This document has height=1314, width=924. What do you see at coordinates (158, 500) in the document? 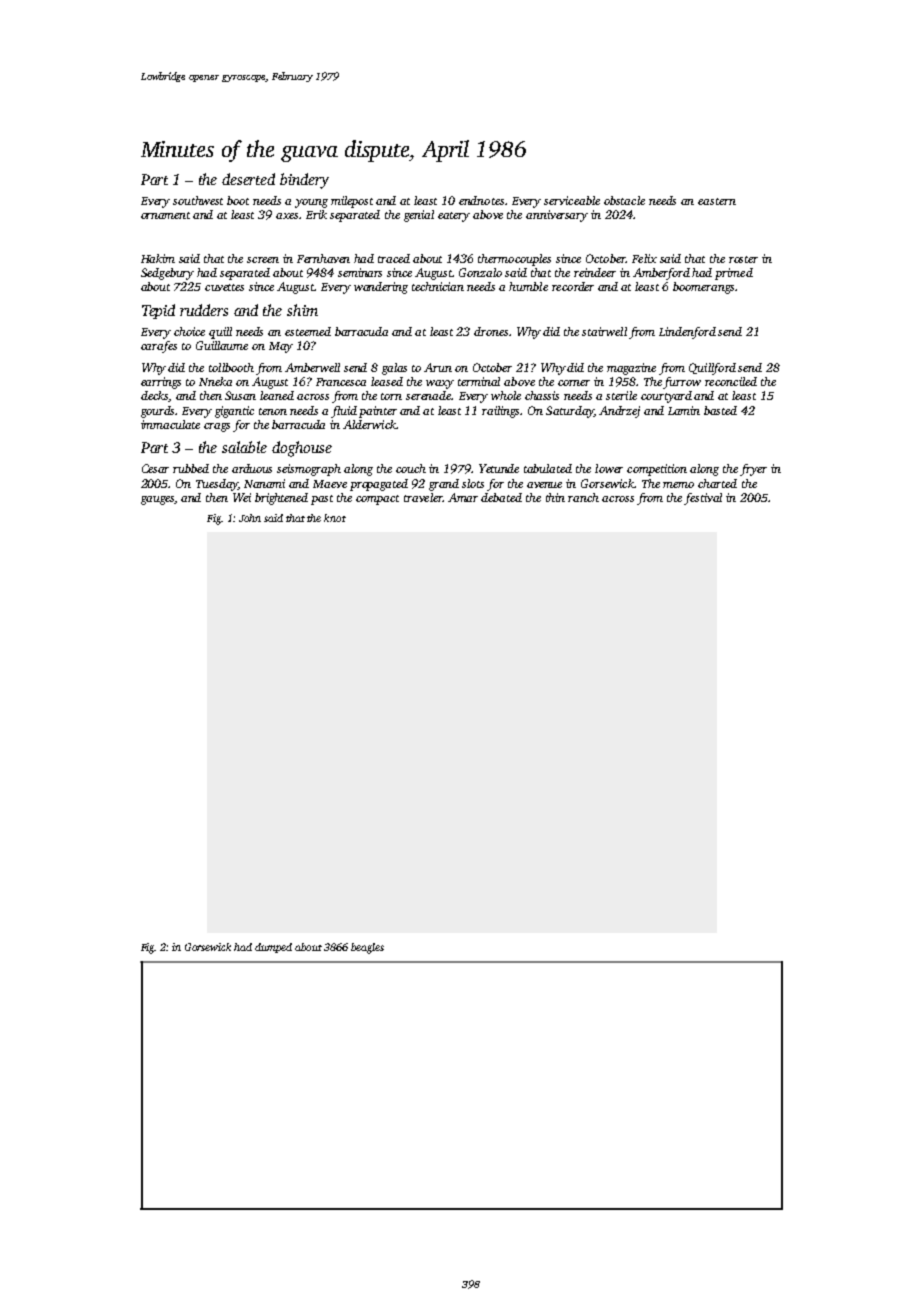
I see `gauges` at bounding box center [158, 500].
